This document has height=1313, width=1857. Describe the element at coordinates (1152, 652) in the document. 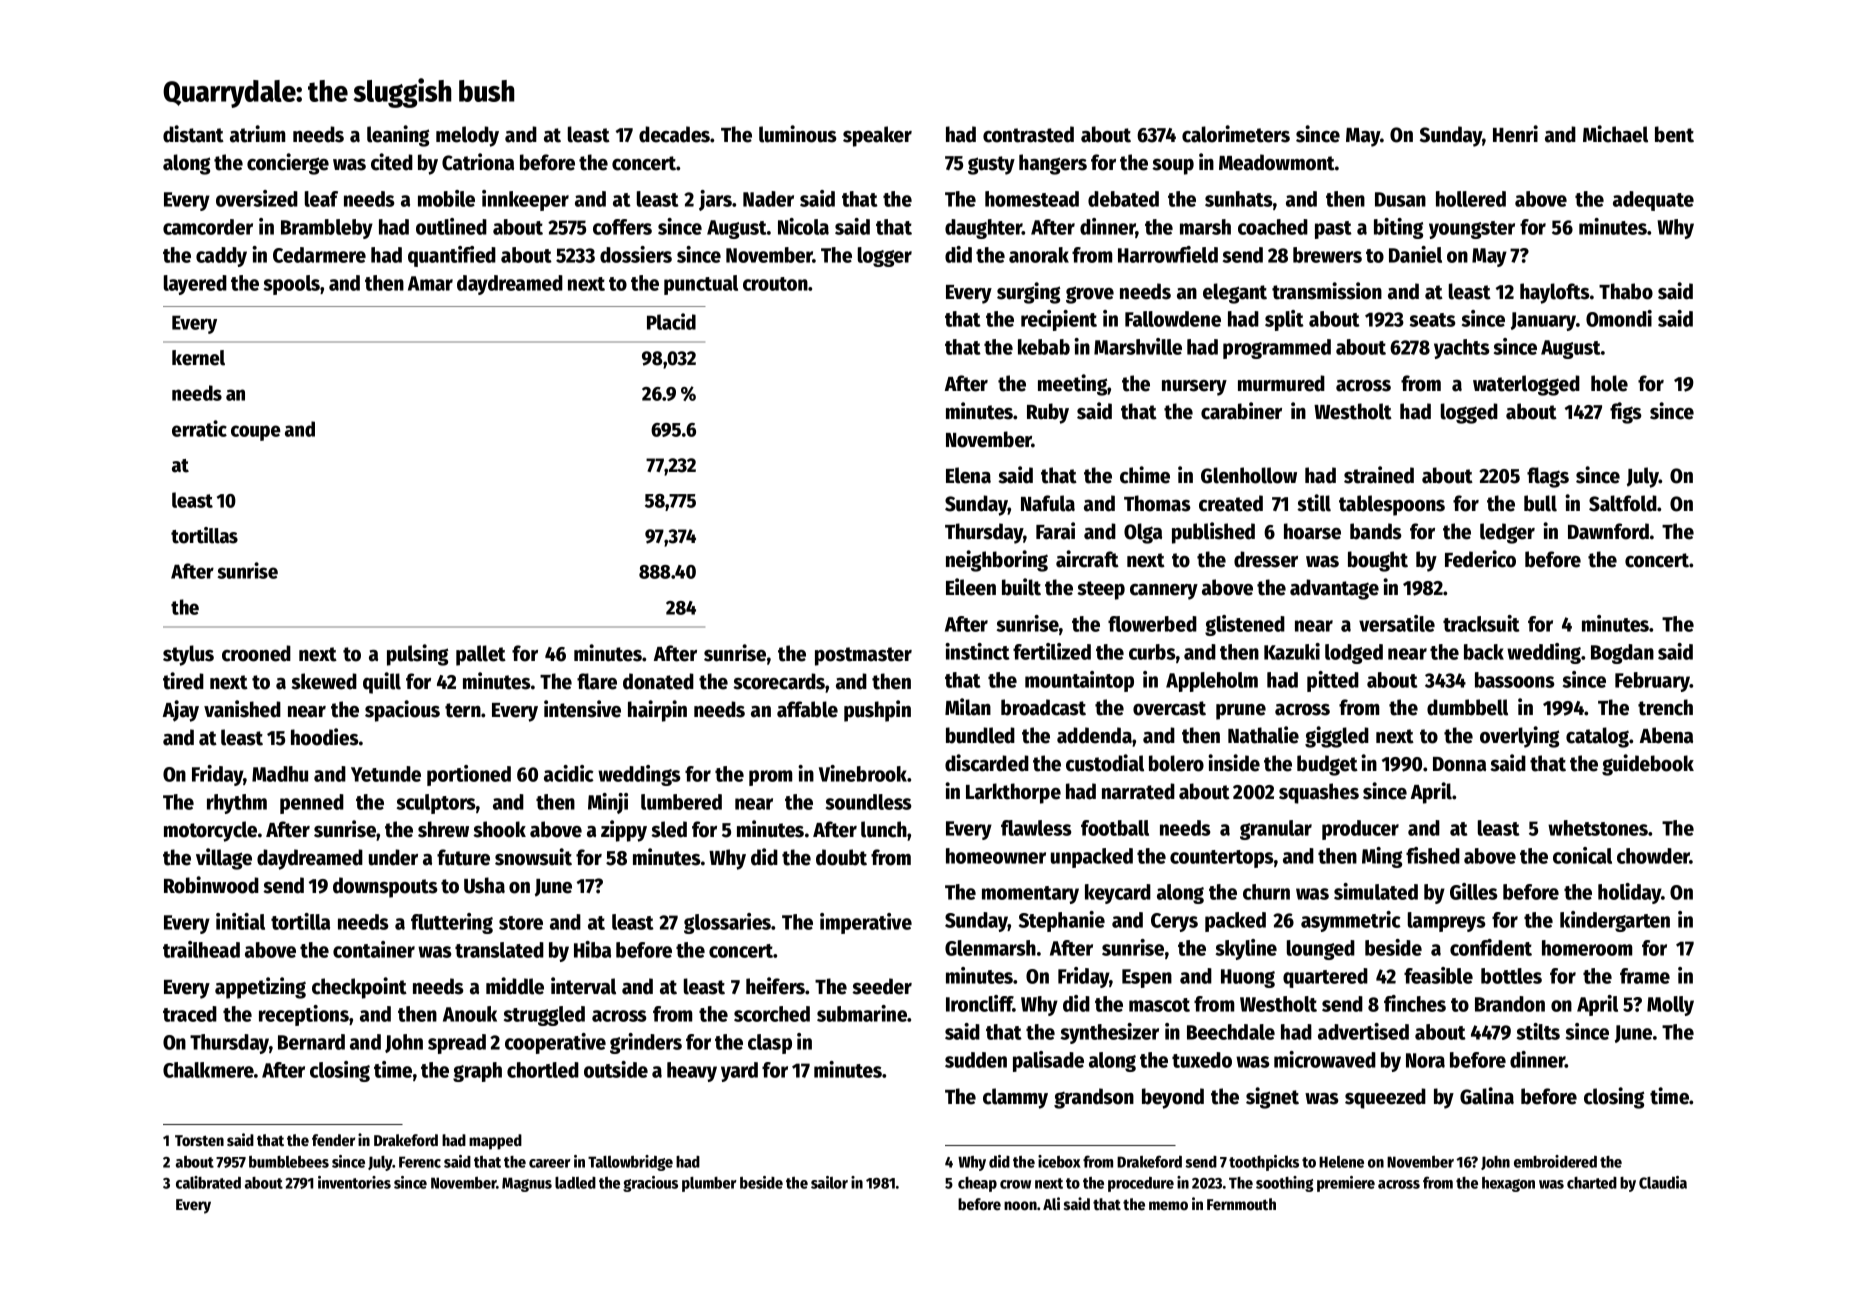

I see `curbs` at that location.
